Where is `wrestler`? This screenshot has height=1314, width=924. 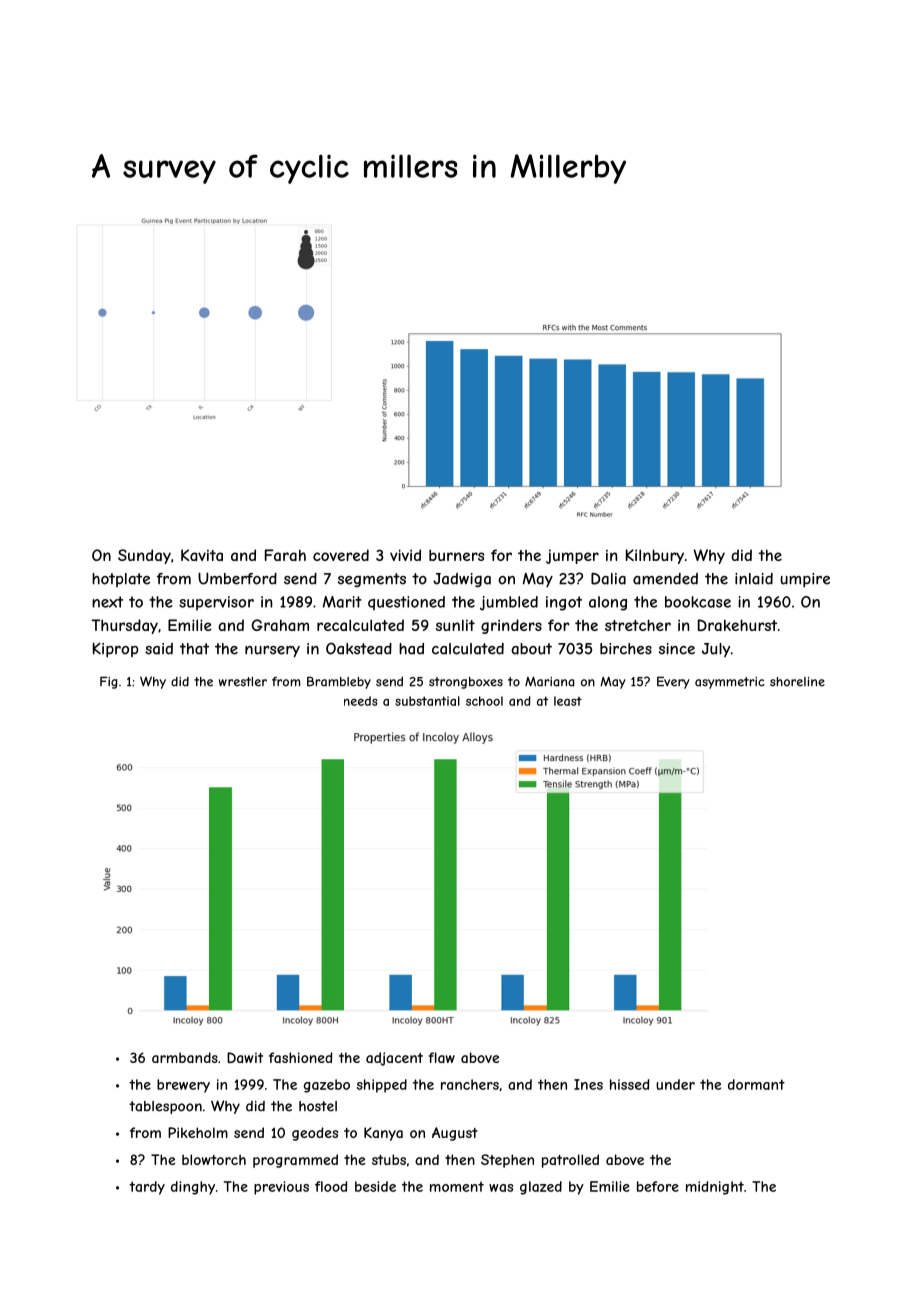
wrestler is located at coordinates (243, 682).
